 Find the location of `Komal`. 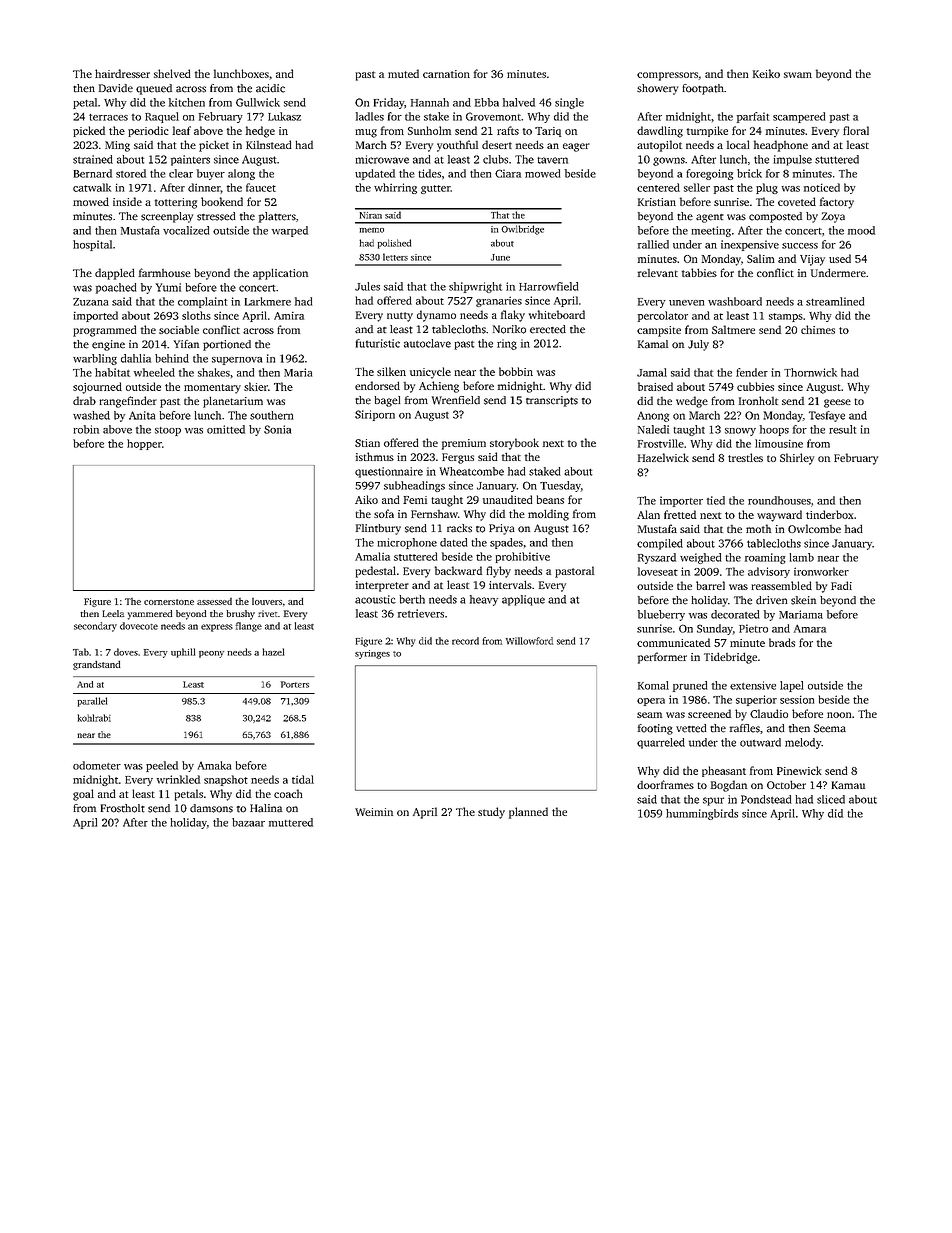

Komal is located at coordinates (653, 685).
